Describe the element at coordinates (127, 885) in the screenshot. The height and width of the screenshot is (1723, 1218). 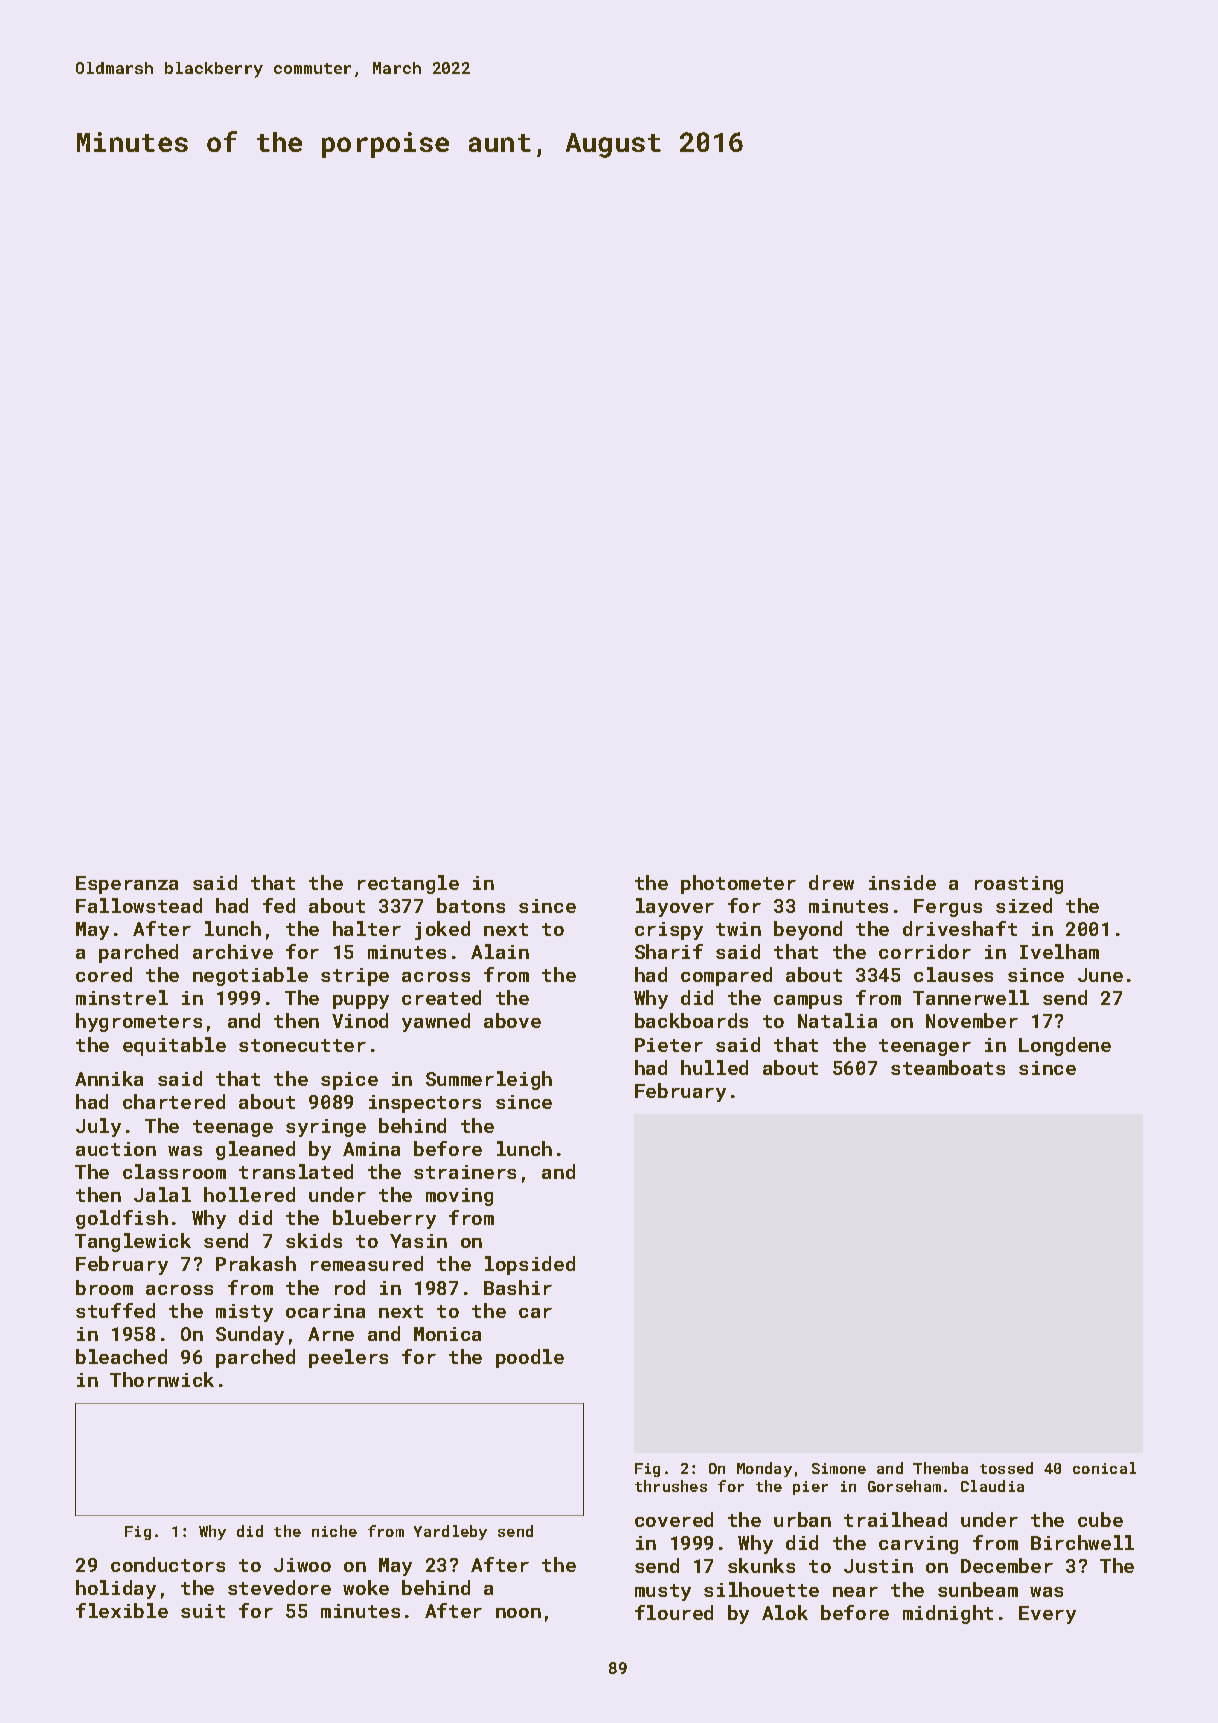
I see `Esperanza` at that location.
